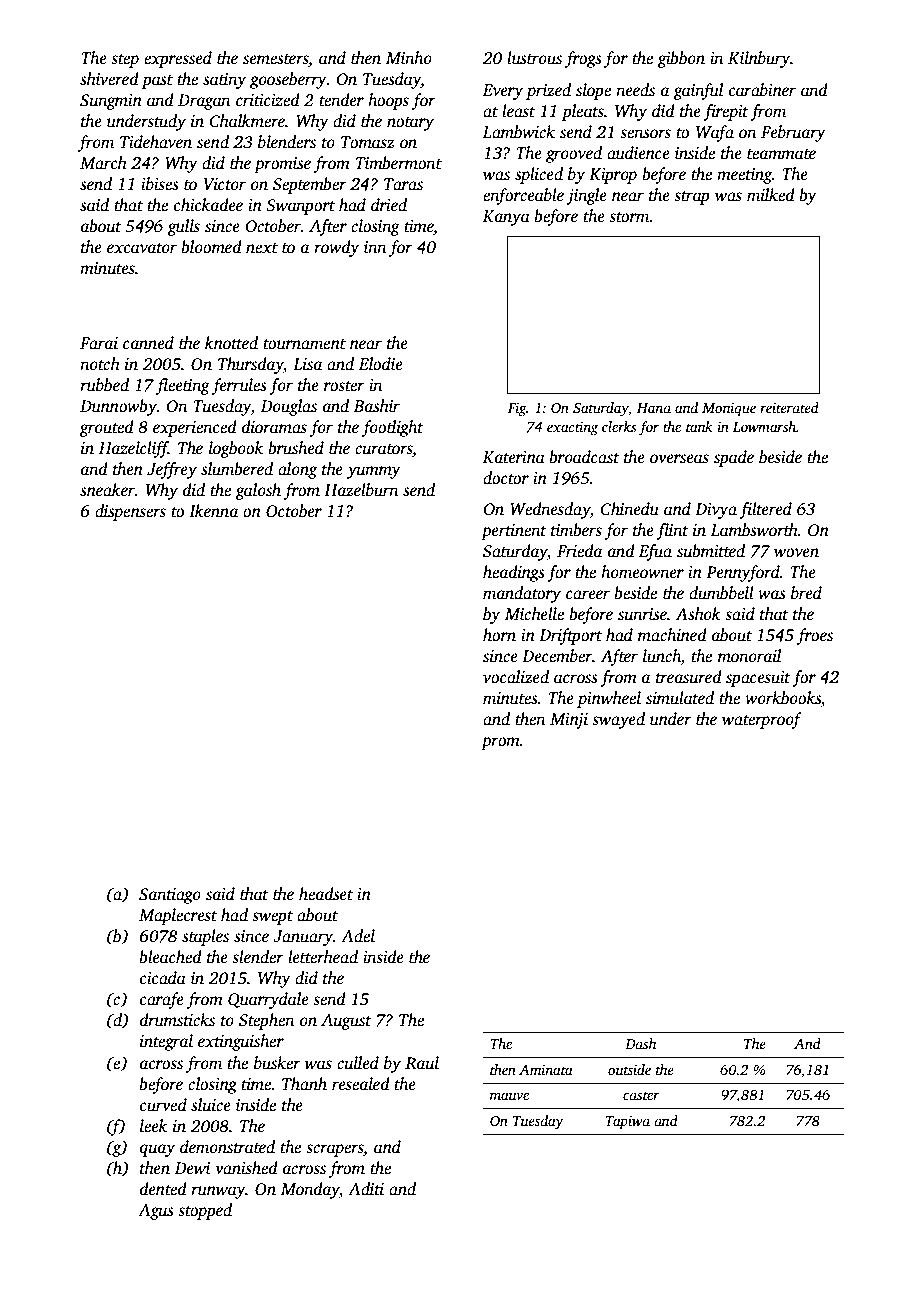 This screenshot has width=924, height=1308. What do you see at coordinates (609, 699) in the screenshot?
I see `pinwheel` at bounding box center [609, 699].
